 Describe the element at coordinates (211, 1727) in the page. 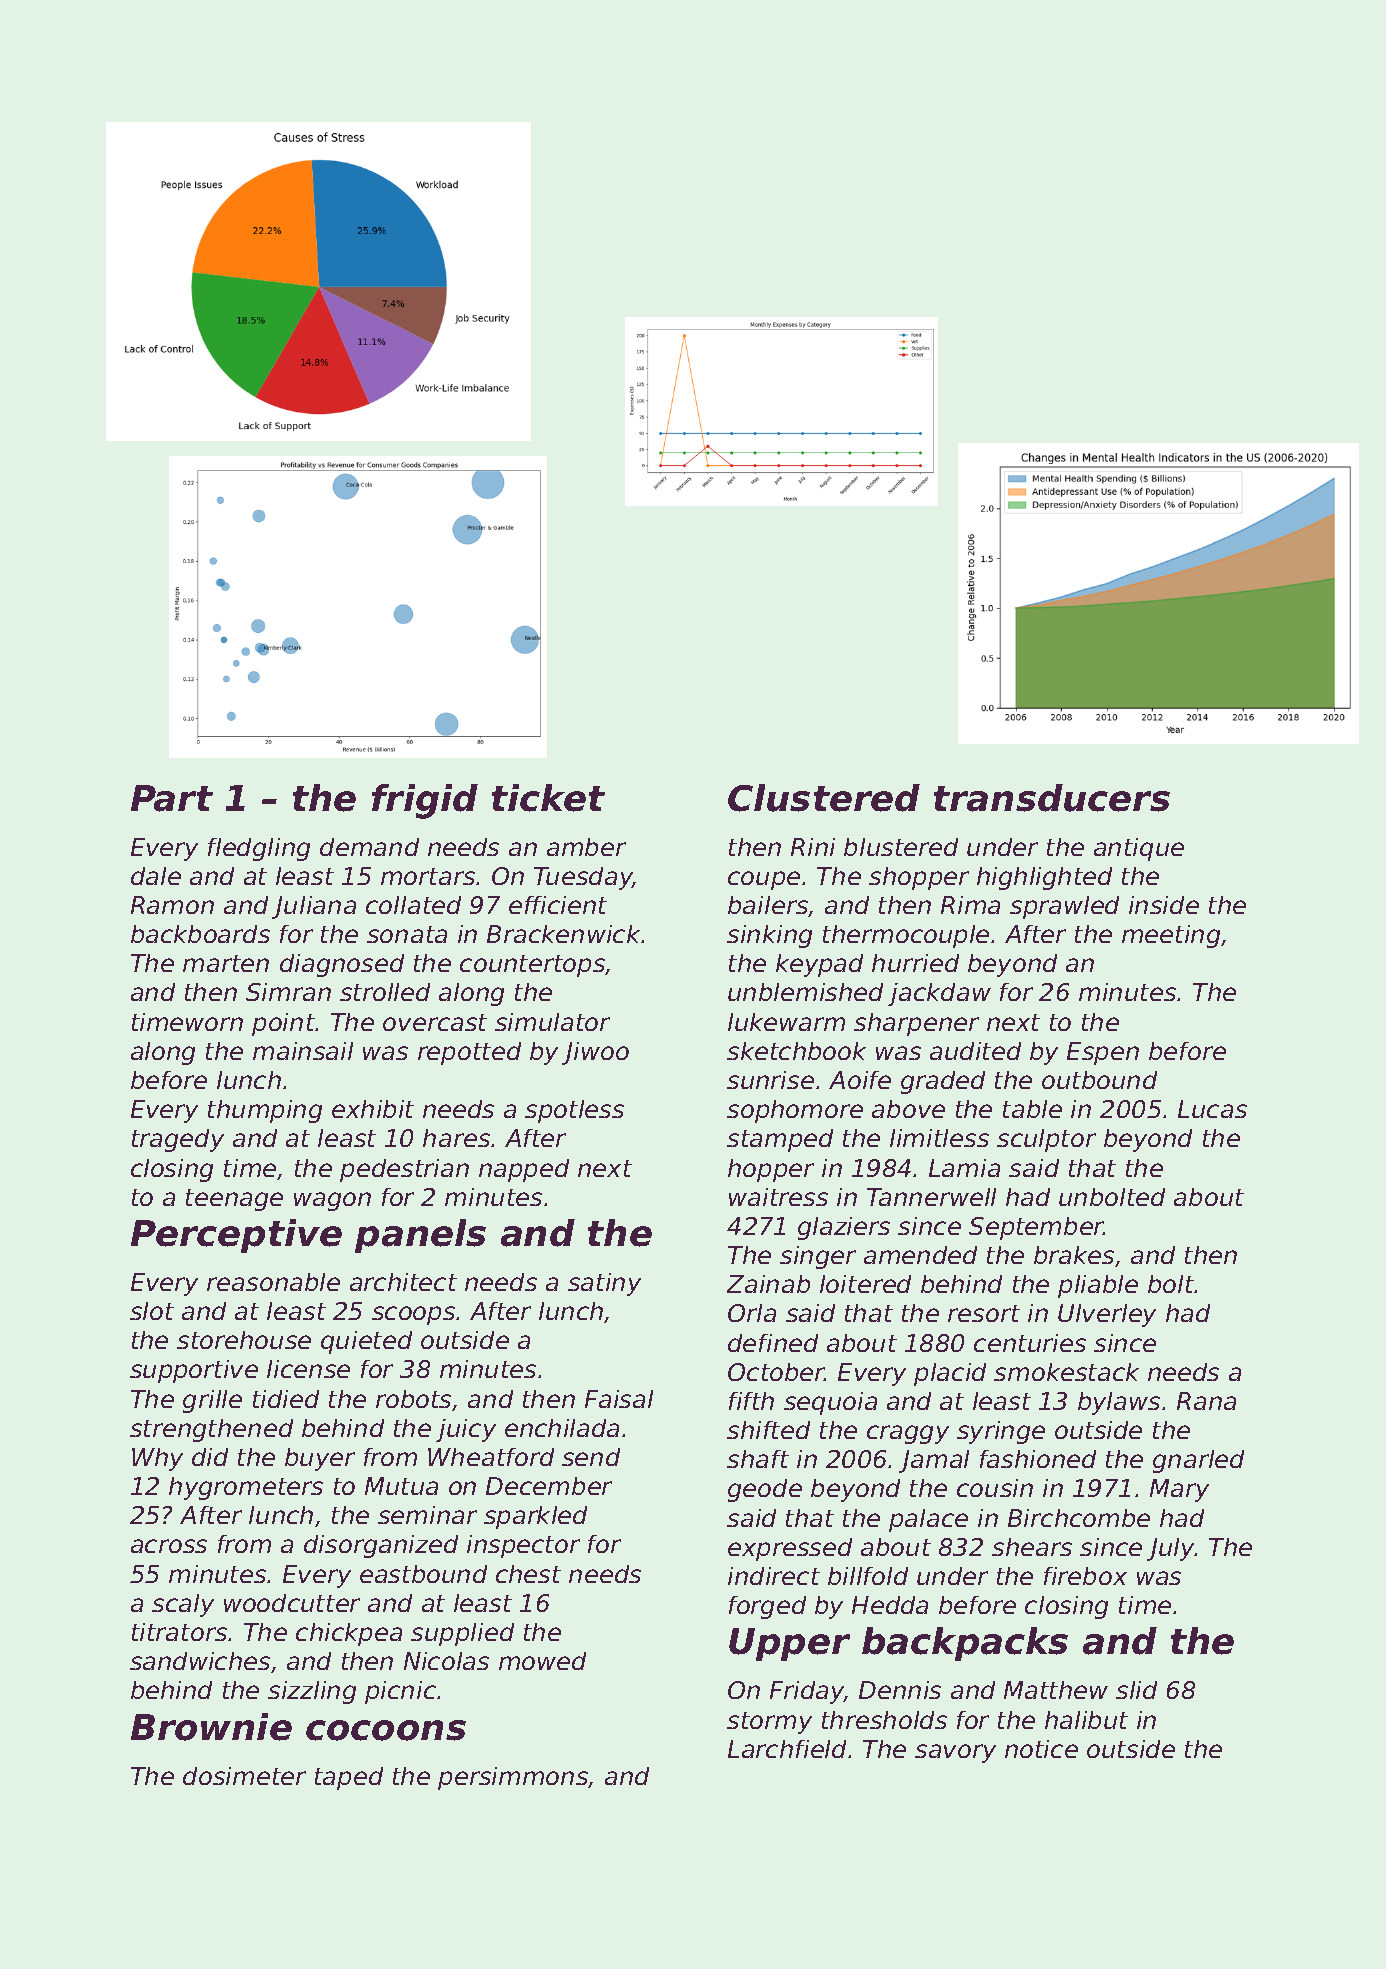

I see `Brownie` at that location.
